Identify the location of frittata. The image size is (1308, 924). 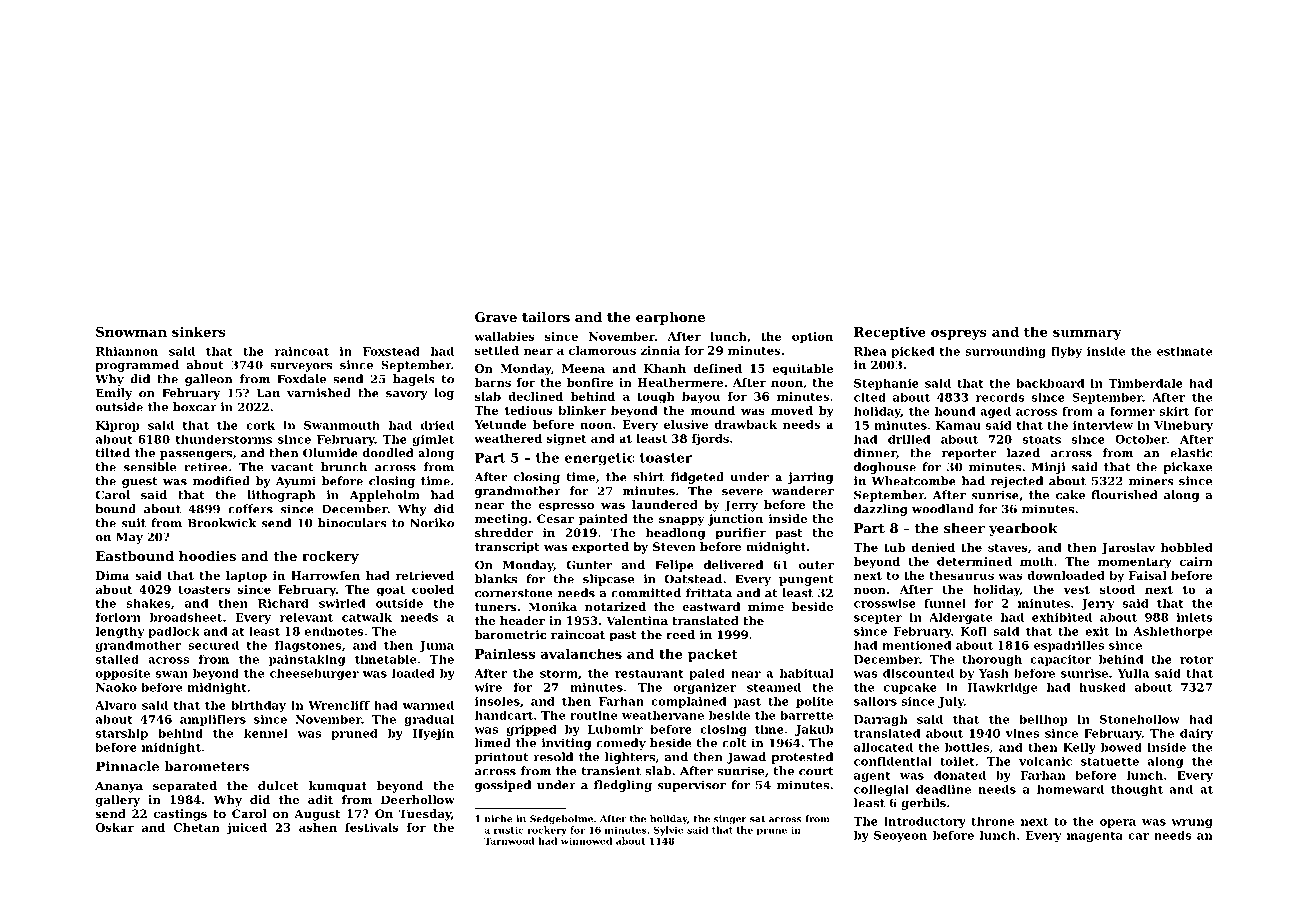
(709, 593).
